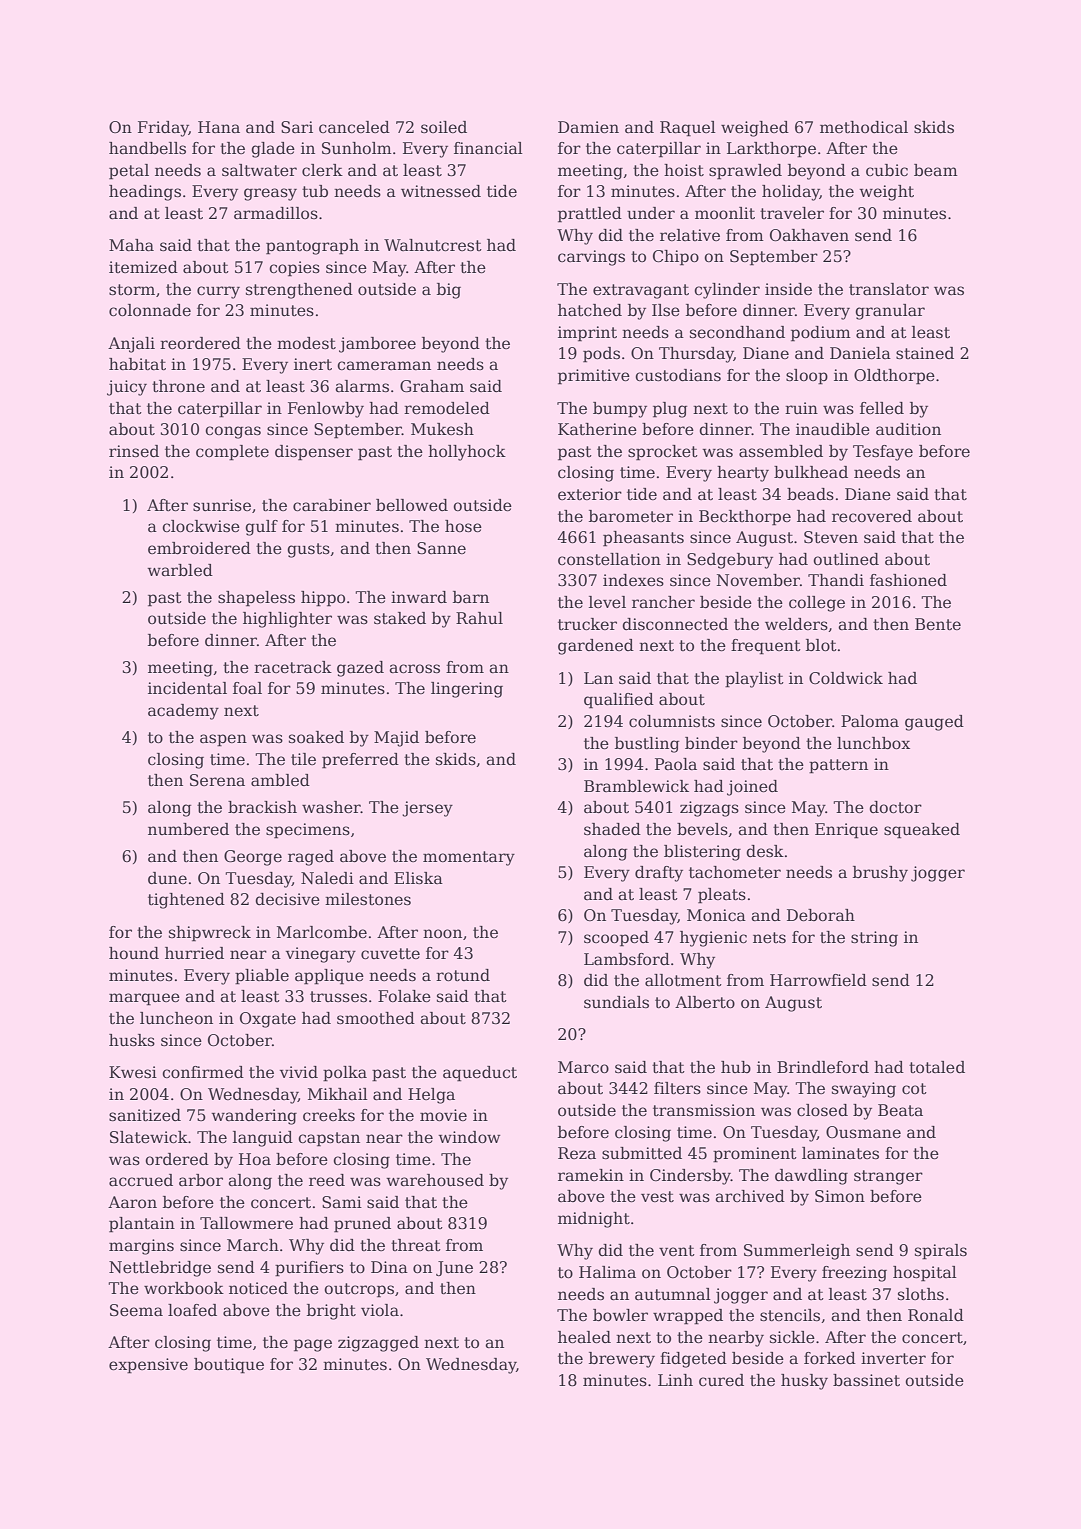  I want to click on fashioned, so click(908, 580).
